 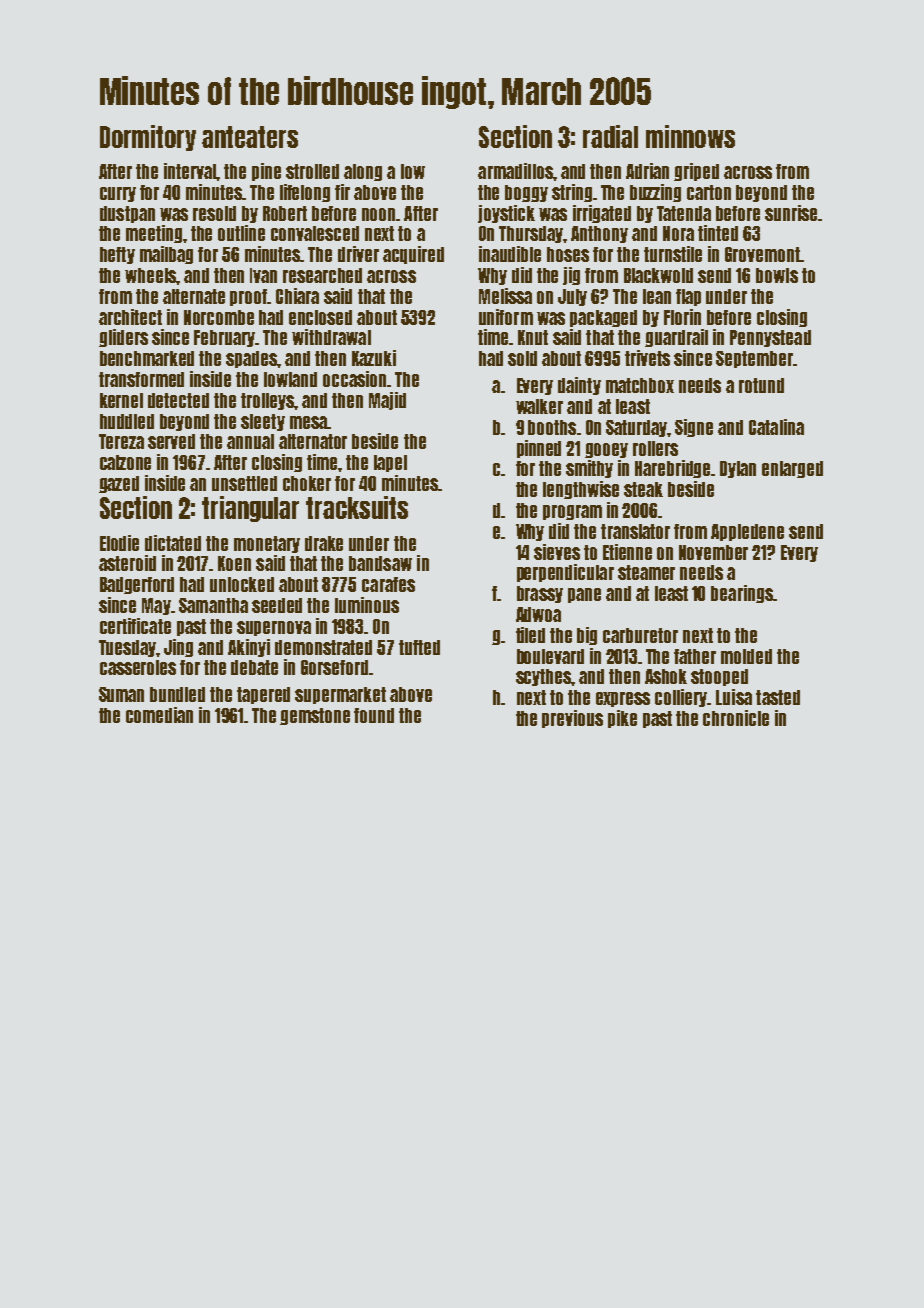 I want to click on walker, so click(x=539, y=406).
